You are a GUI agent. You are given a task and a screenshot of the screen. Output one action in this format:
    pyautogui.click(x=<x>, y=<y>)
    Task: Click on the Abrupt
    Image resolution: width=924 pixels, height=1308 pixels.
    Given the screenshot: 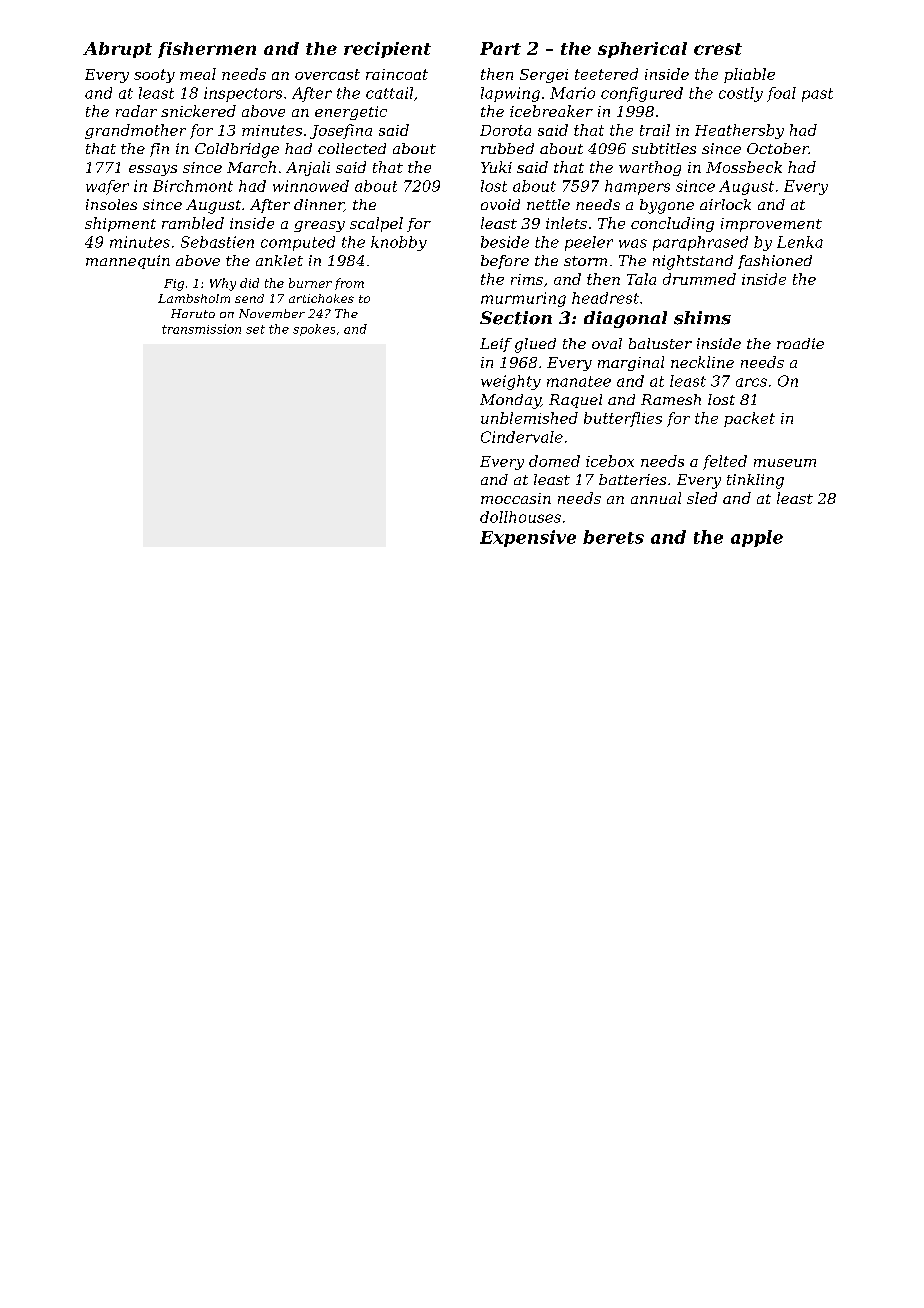 What is the action you would take?
    pyautogui.click(x=117, y=50)
